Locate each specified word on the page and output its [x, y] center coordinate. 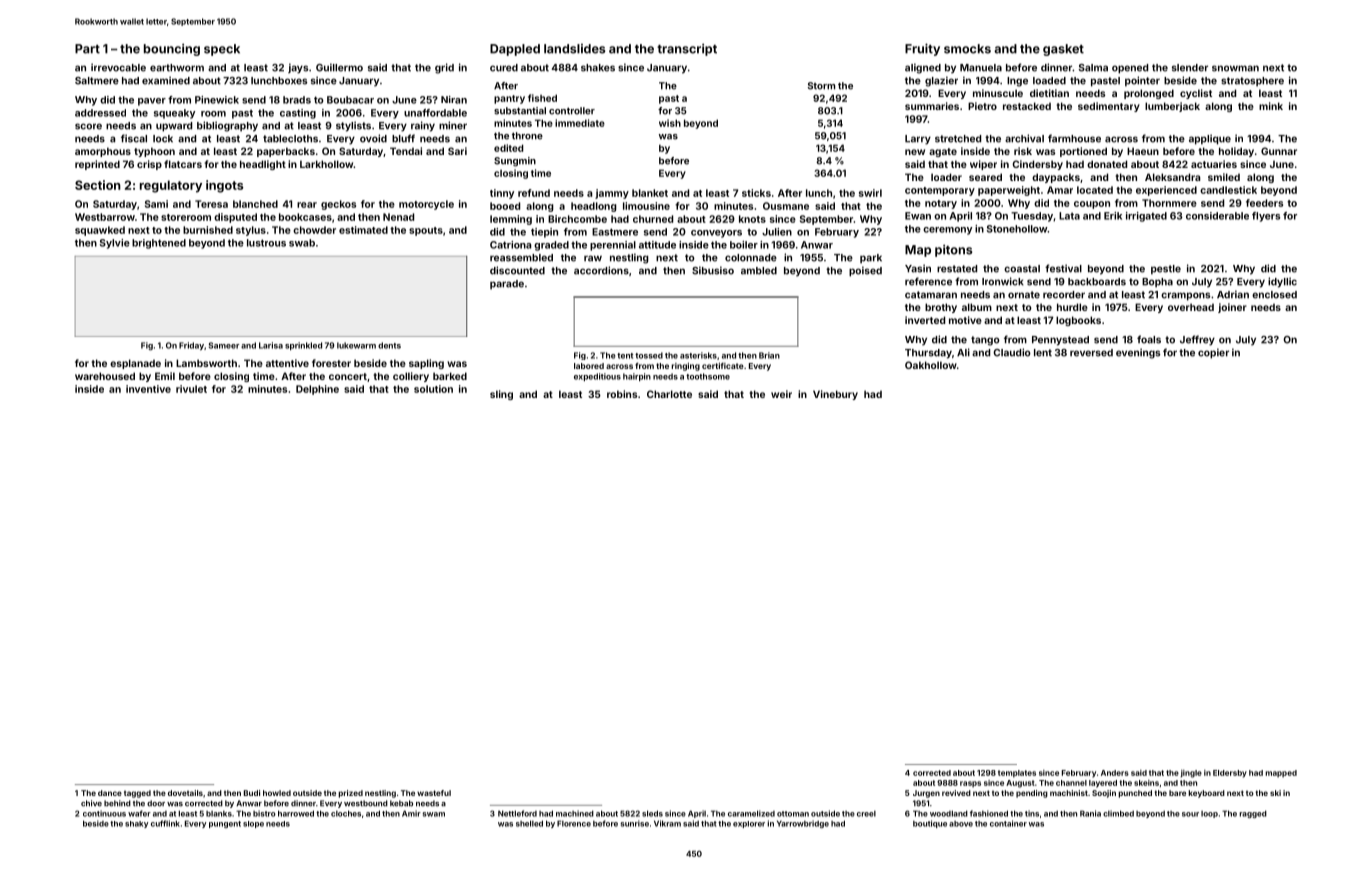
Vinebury [835, 395]
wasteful [434, 793]
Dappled [515, 50]
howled [277, 793]
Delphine [317, 390]
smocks [967, 49]
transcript [687, 49]
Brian [769, 355]
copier [1213, 353]
